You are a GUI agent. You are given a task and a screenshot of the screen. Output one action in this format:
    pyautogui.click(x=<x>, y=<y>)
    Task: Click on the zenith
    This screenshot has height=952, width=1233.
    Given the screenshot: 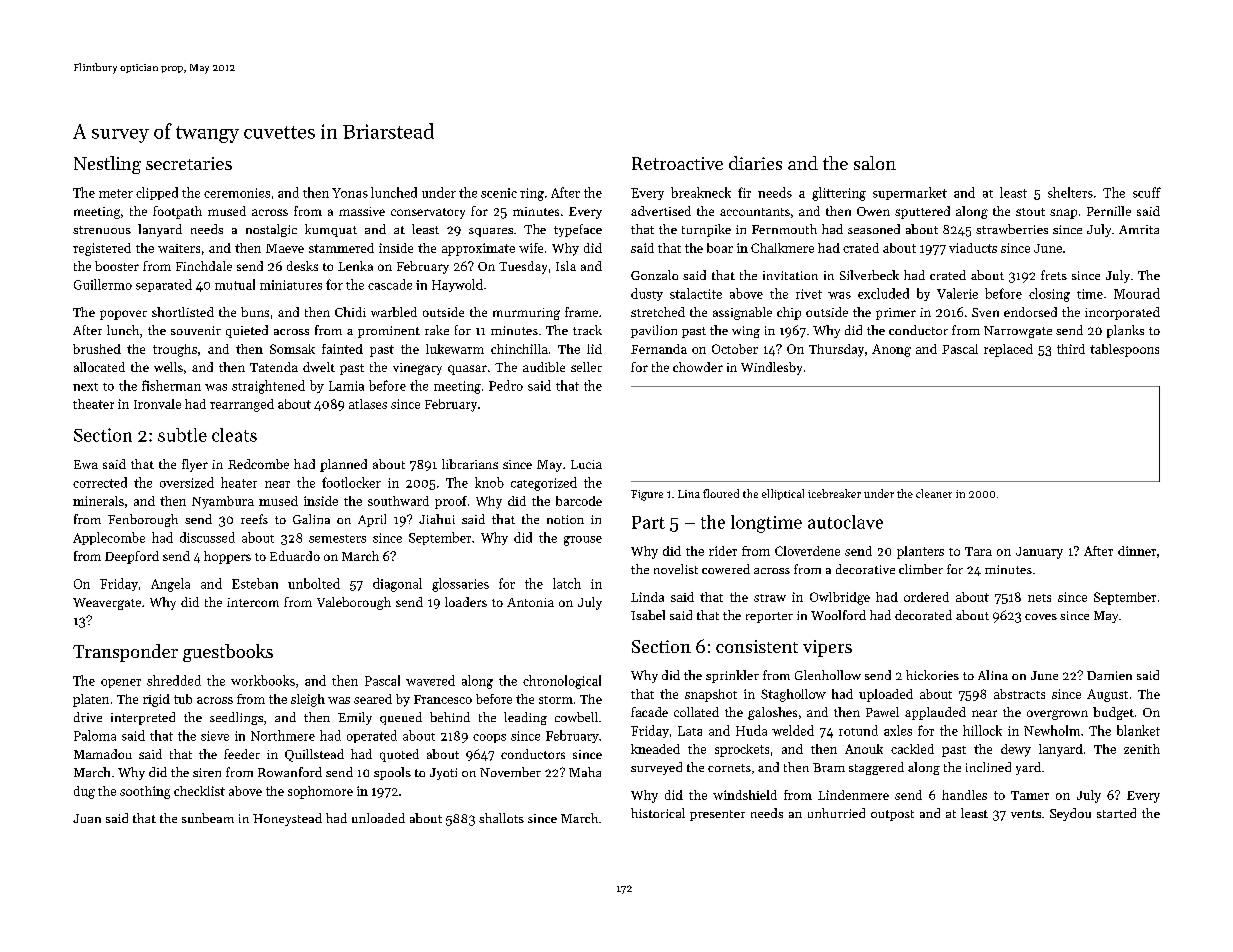 What is the action you would take?
    pyautogui.click(x=1142, y=749)
